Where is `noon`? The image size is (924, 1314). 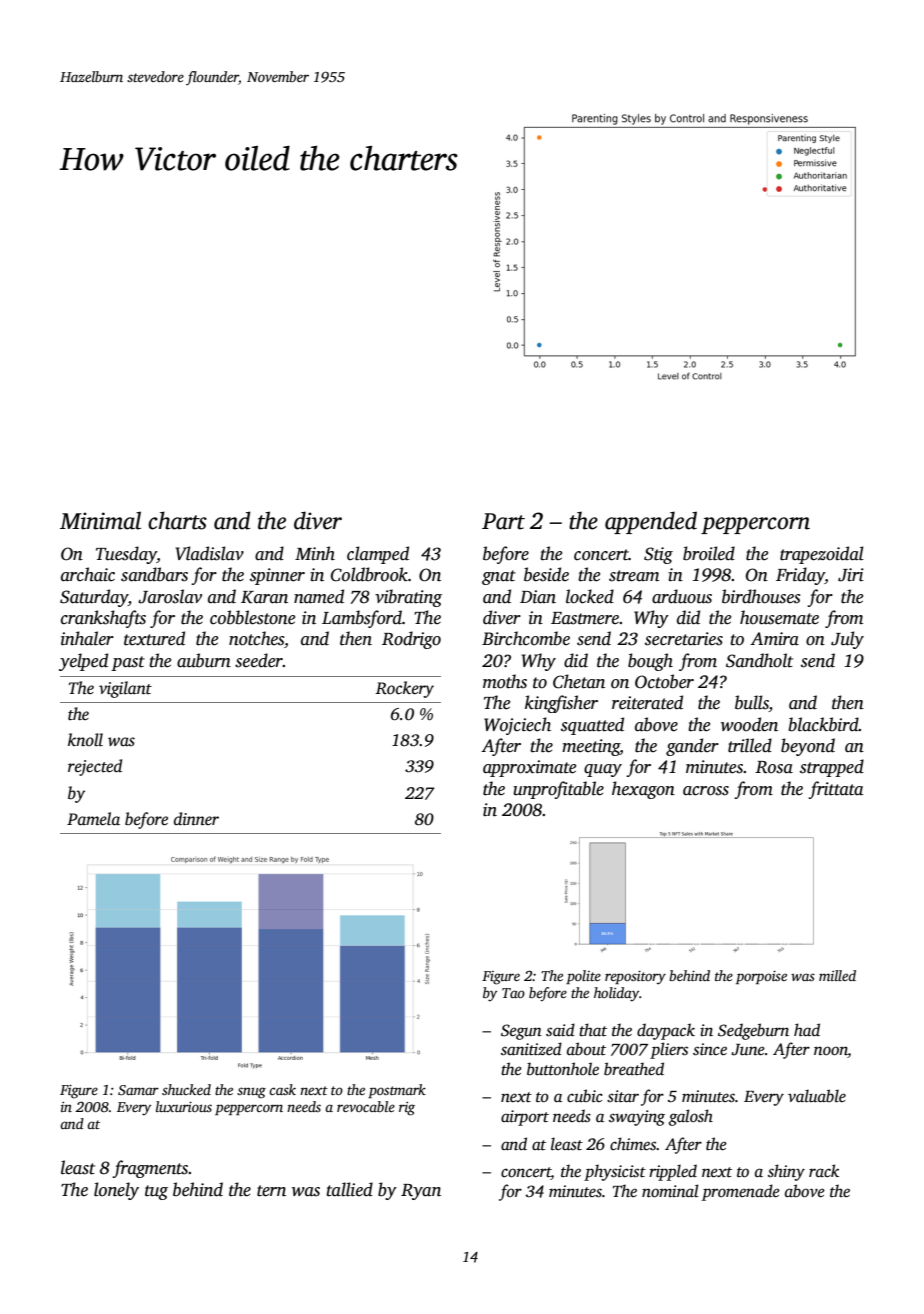
noon is located at coordinates (831, 1052).
